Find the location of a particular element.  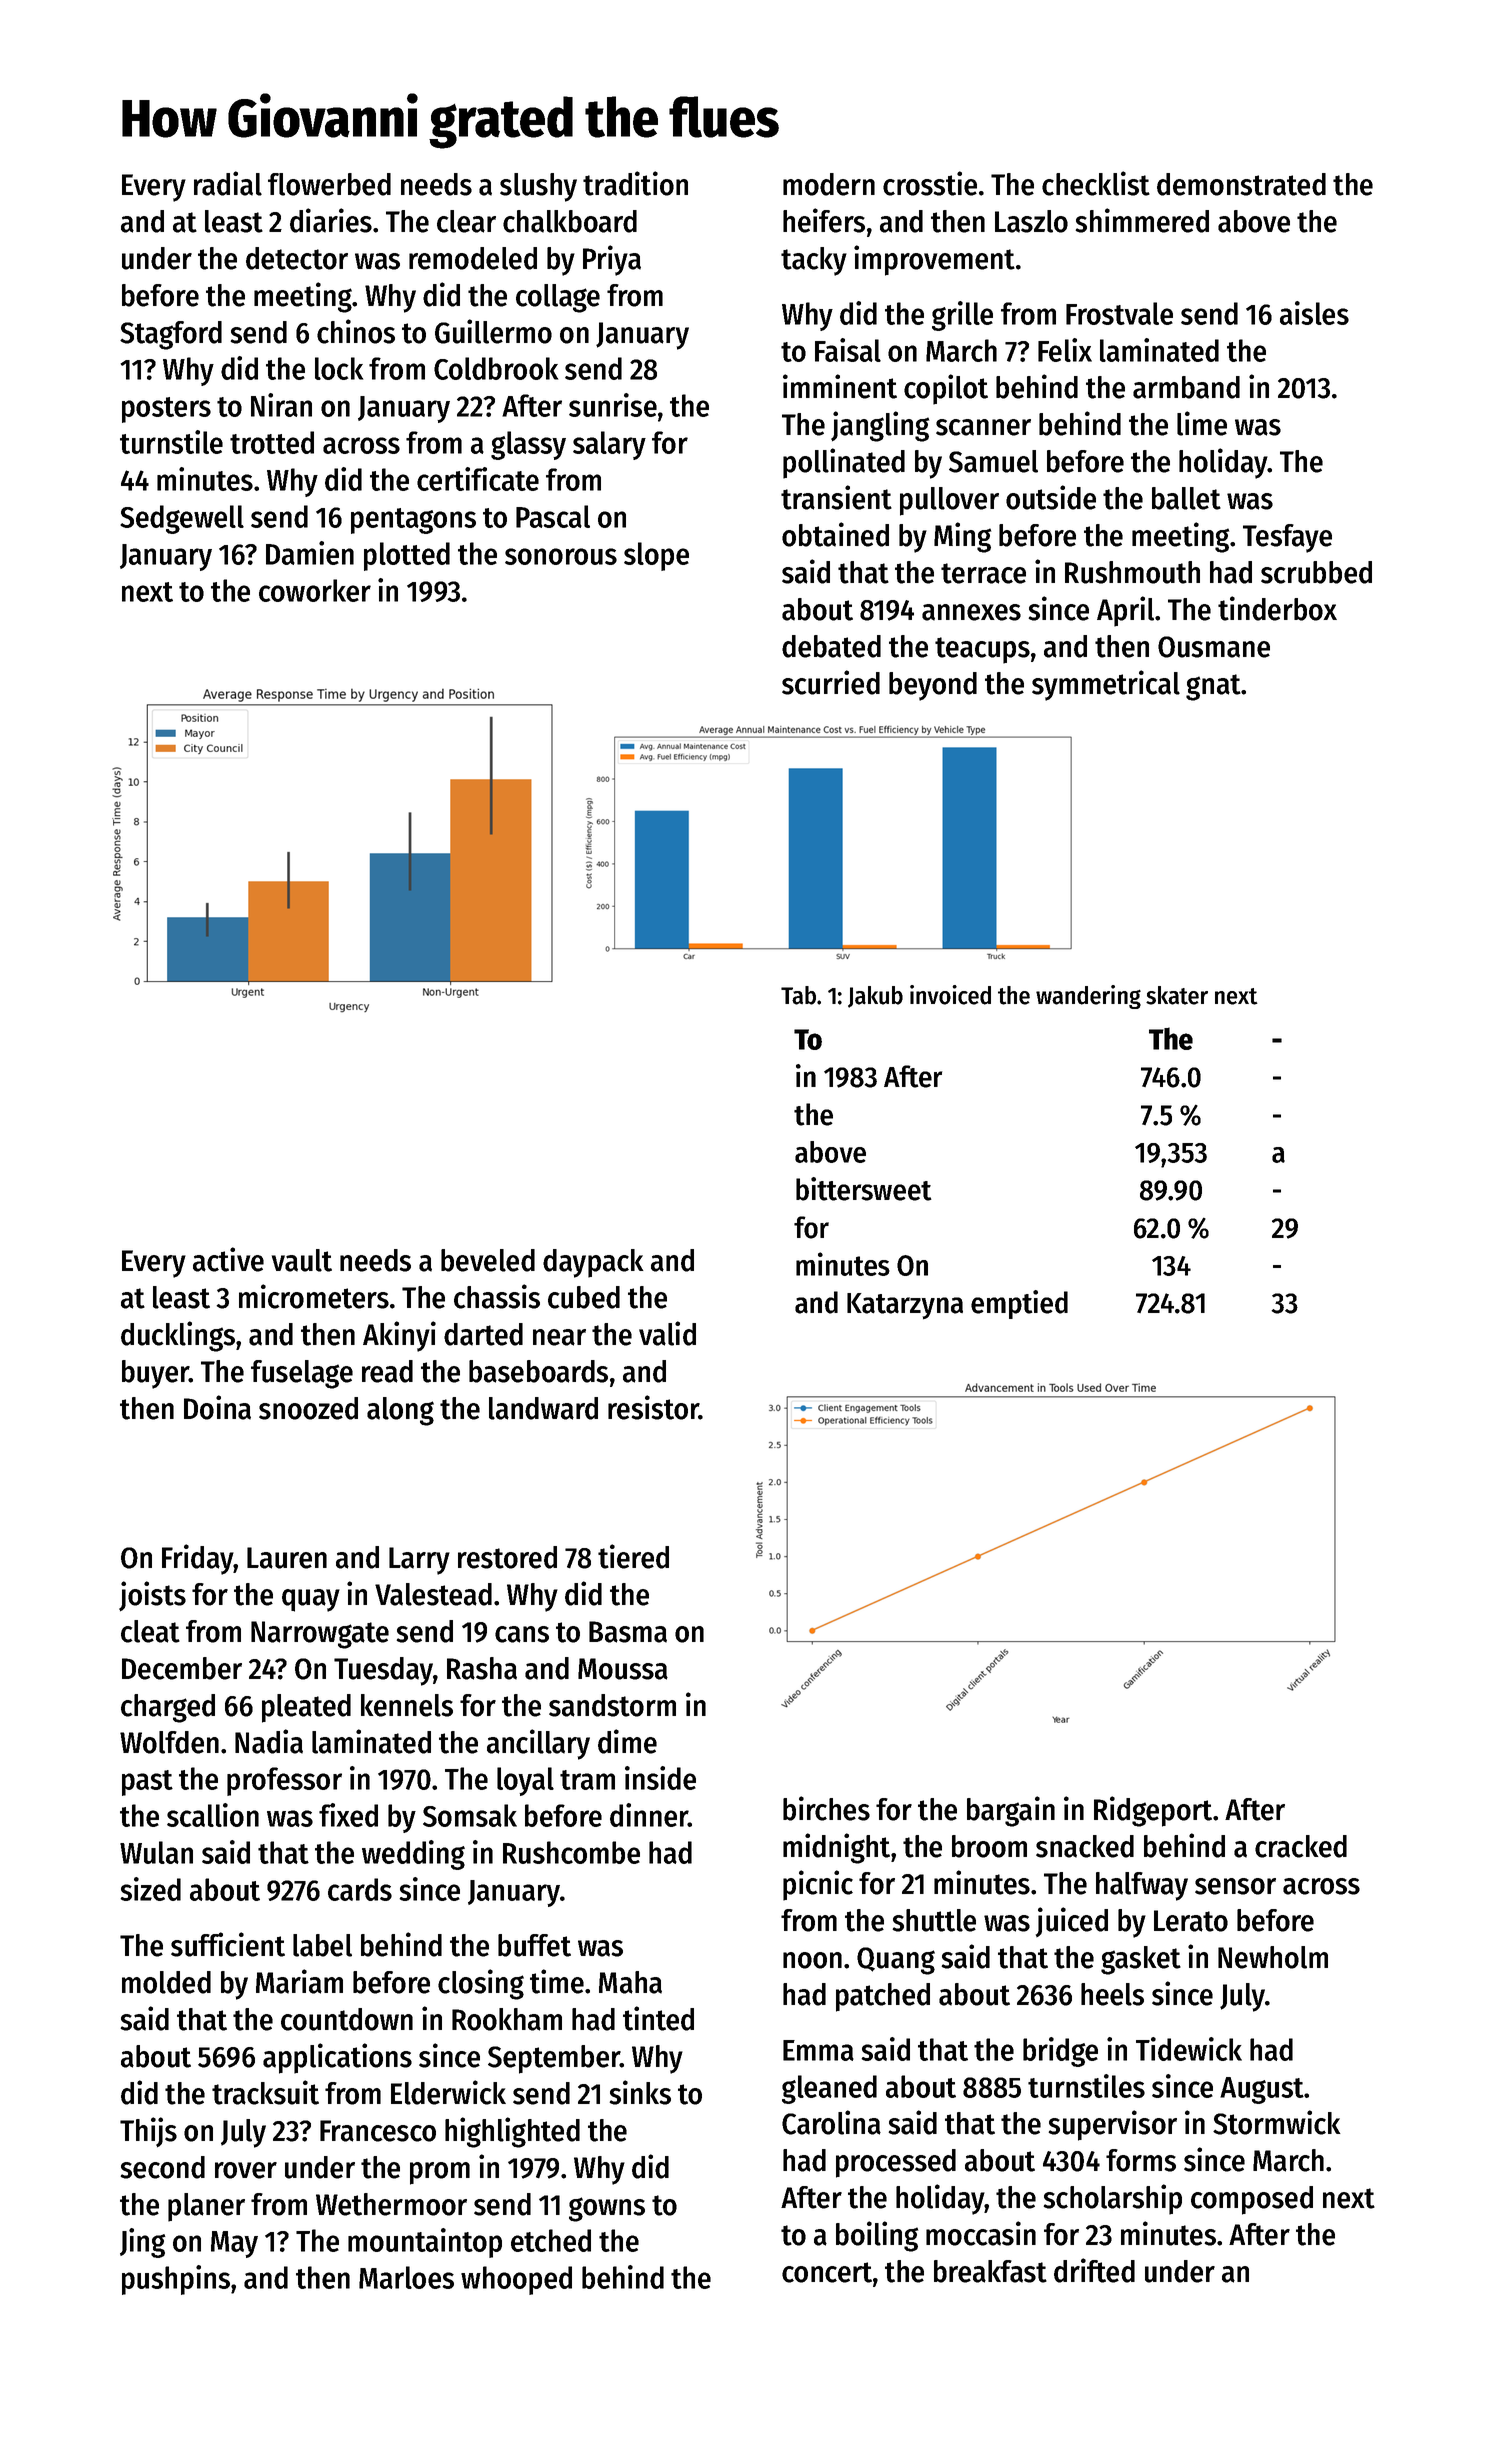

vault is located at coordinates (302, 1260).
